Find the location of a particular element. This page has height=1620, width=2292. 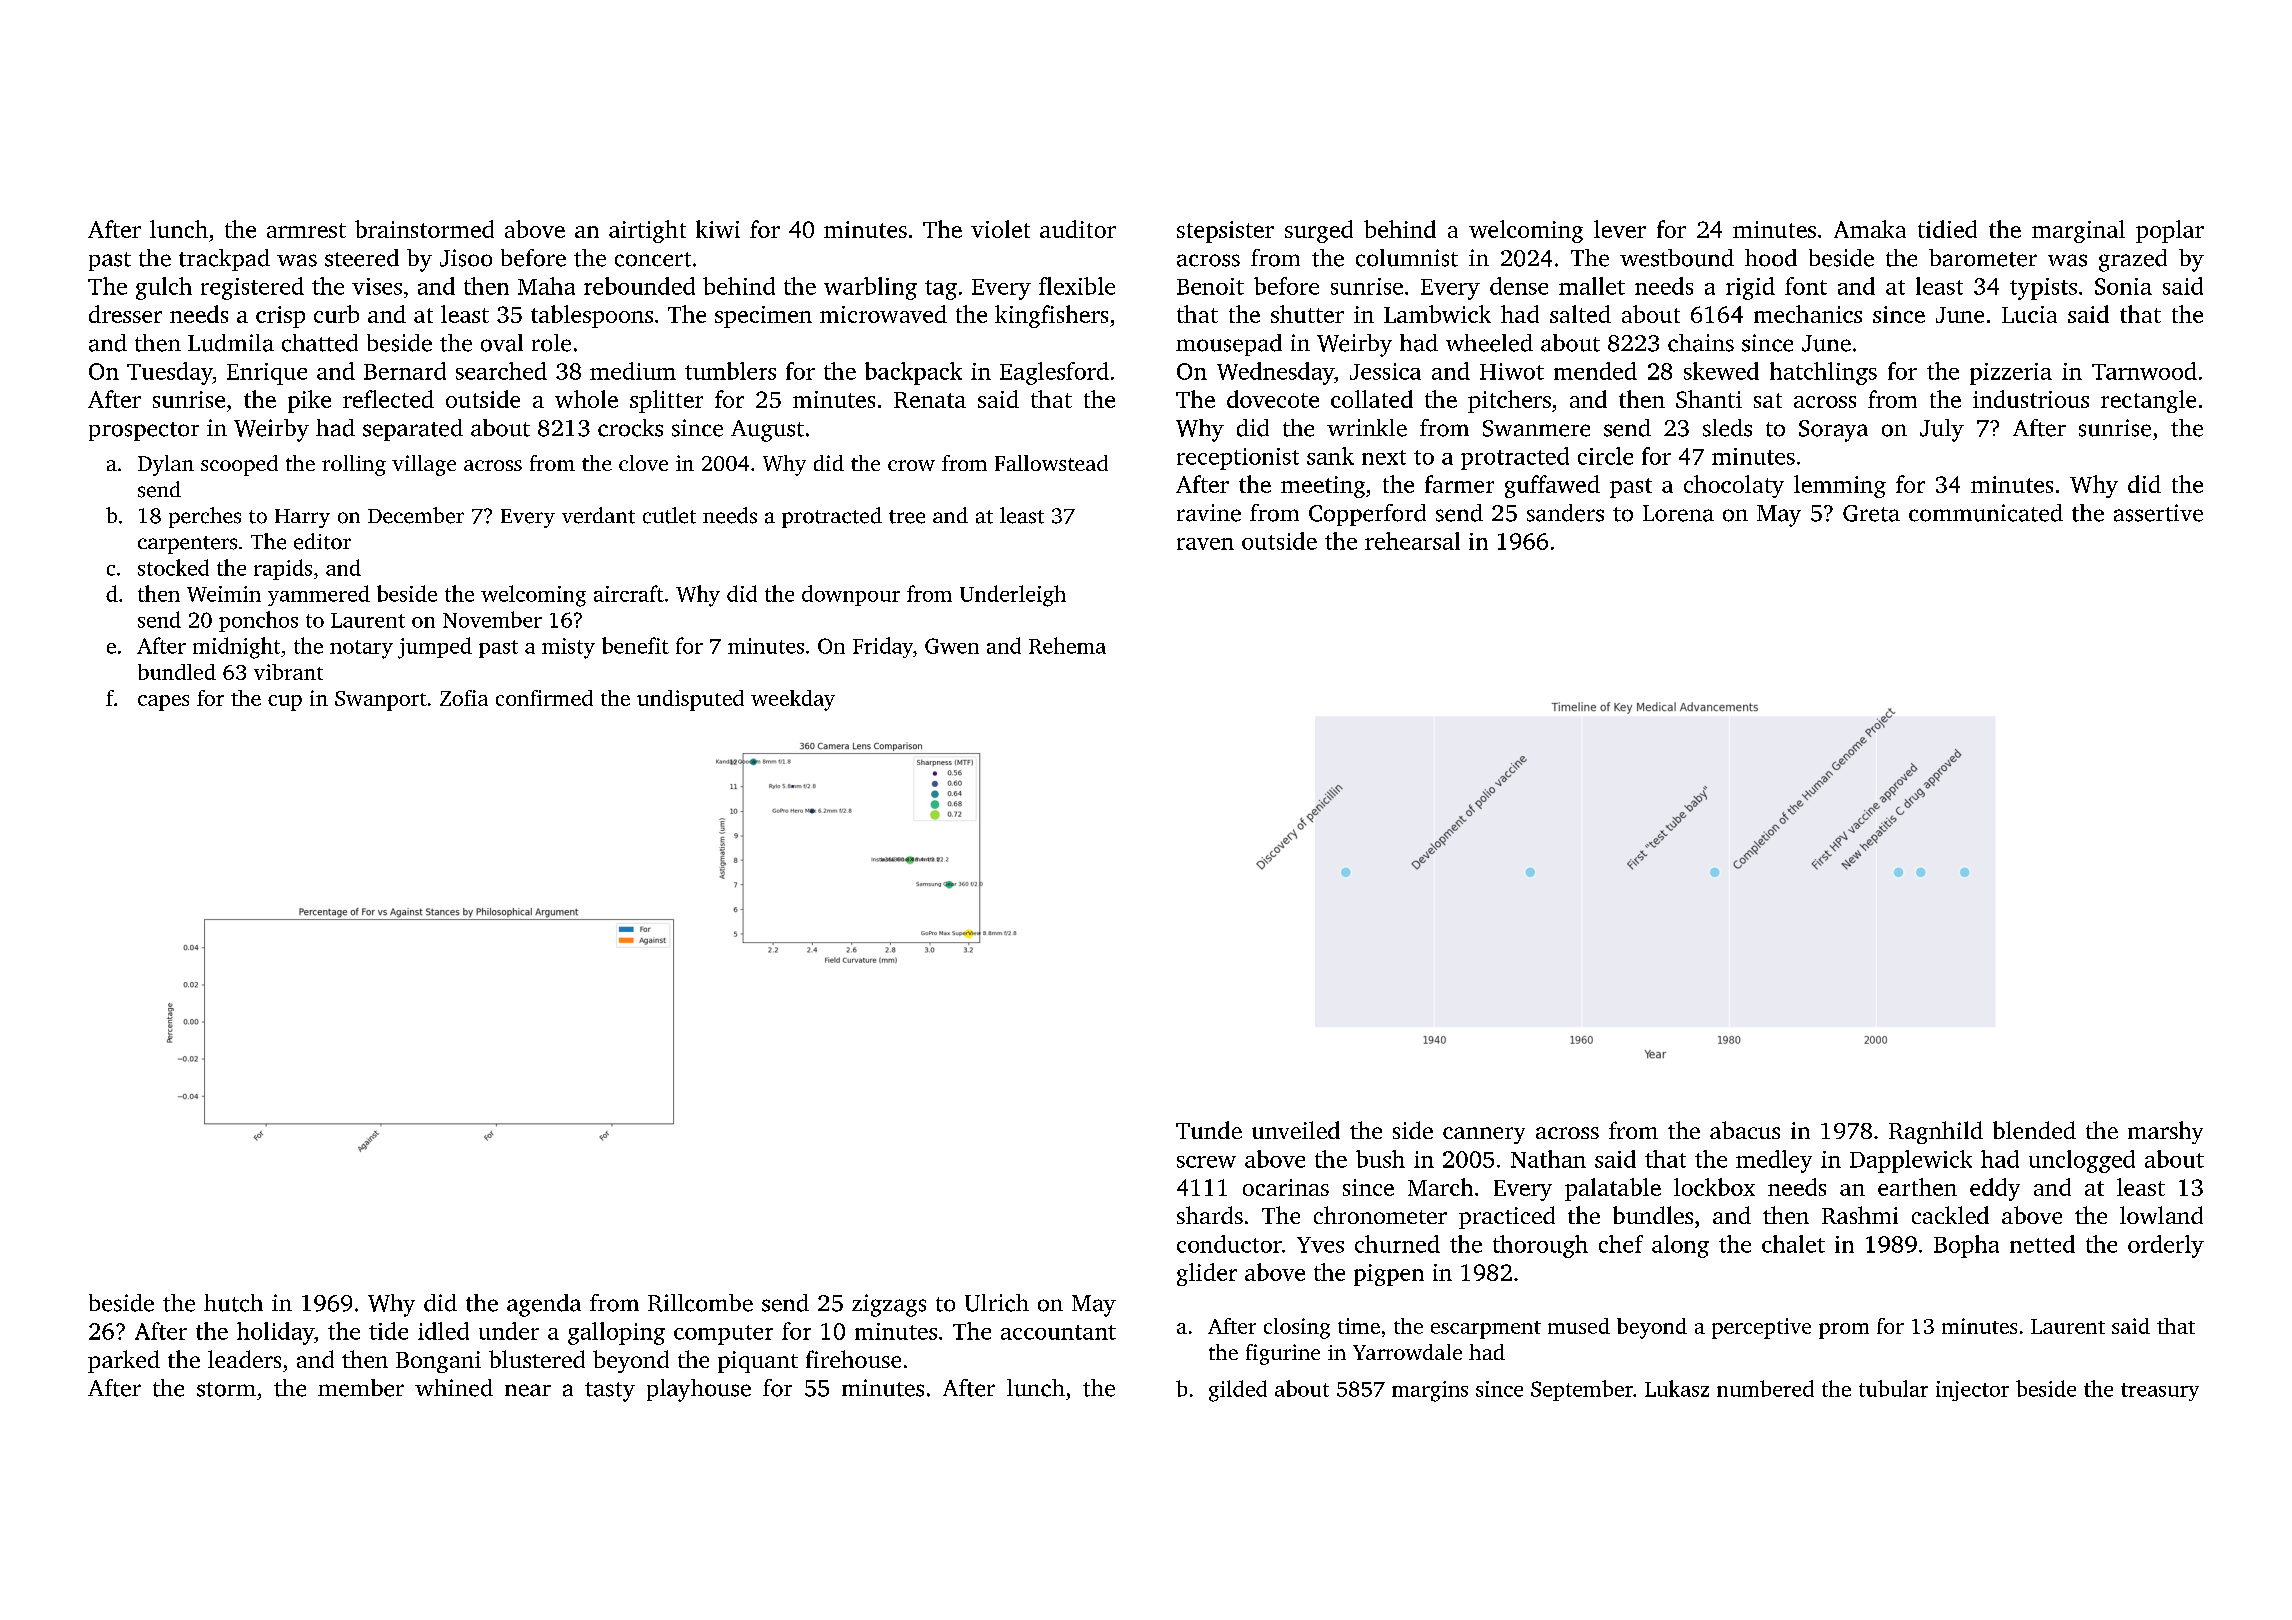

whined is located at coordinates (454, 1388).
